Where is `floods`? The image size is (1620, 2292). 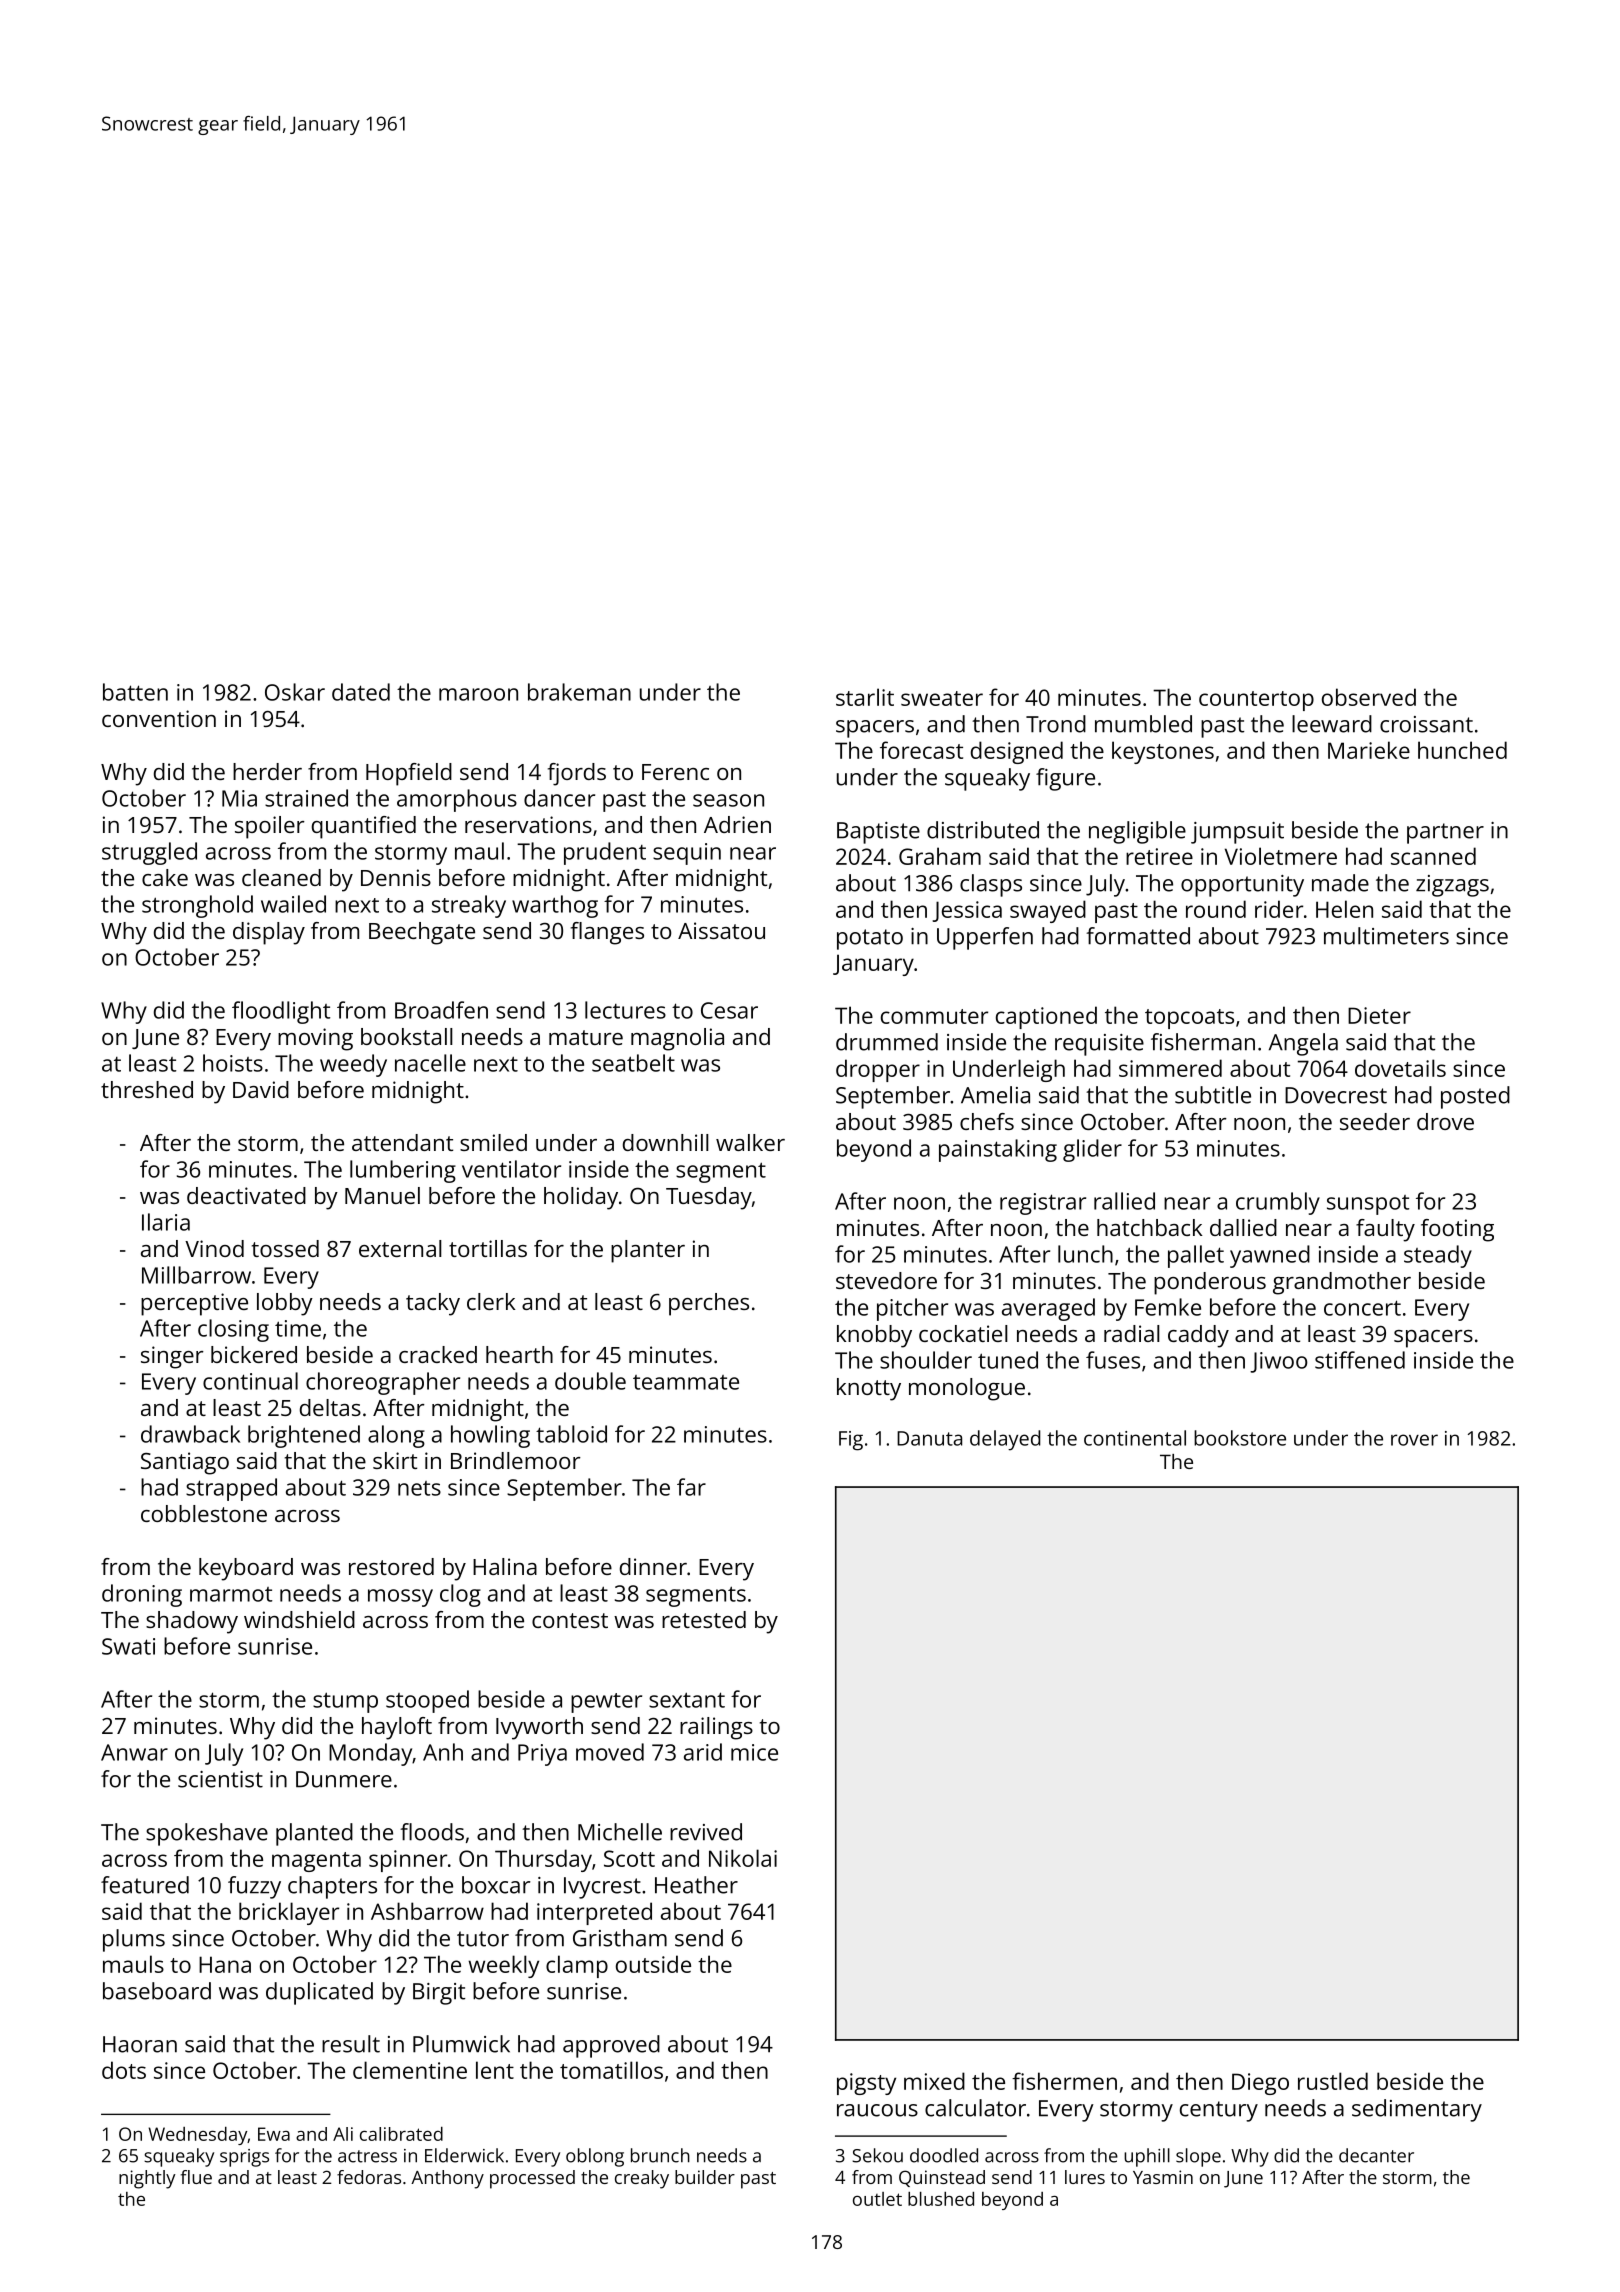 floods is located at coordinates (432, 1832).
